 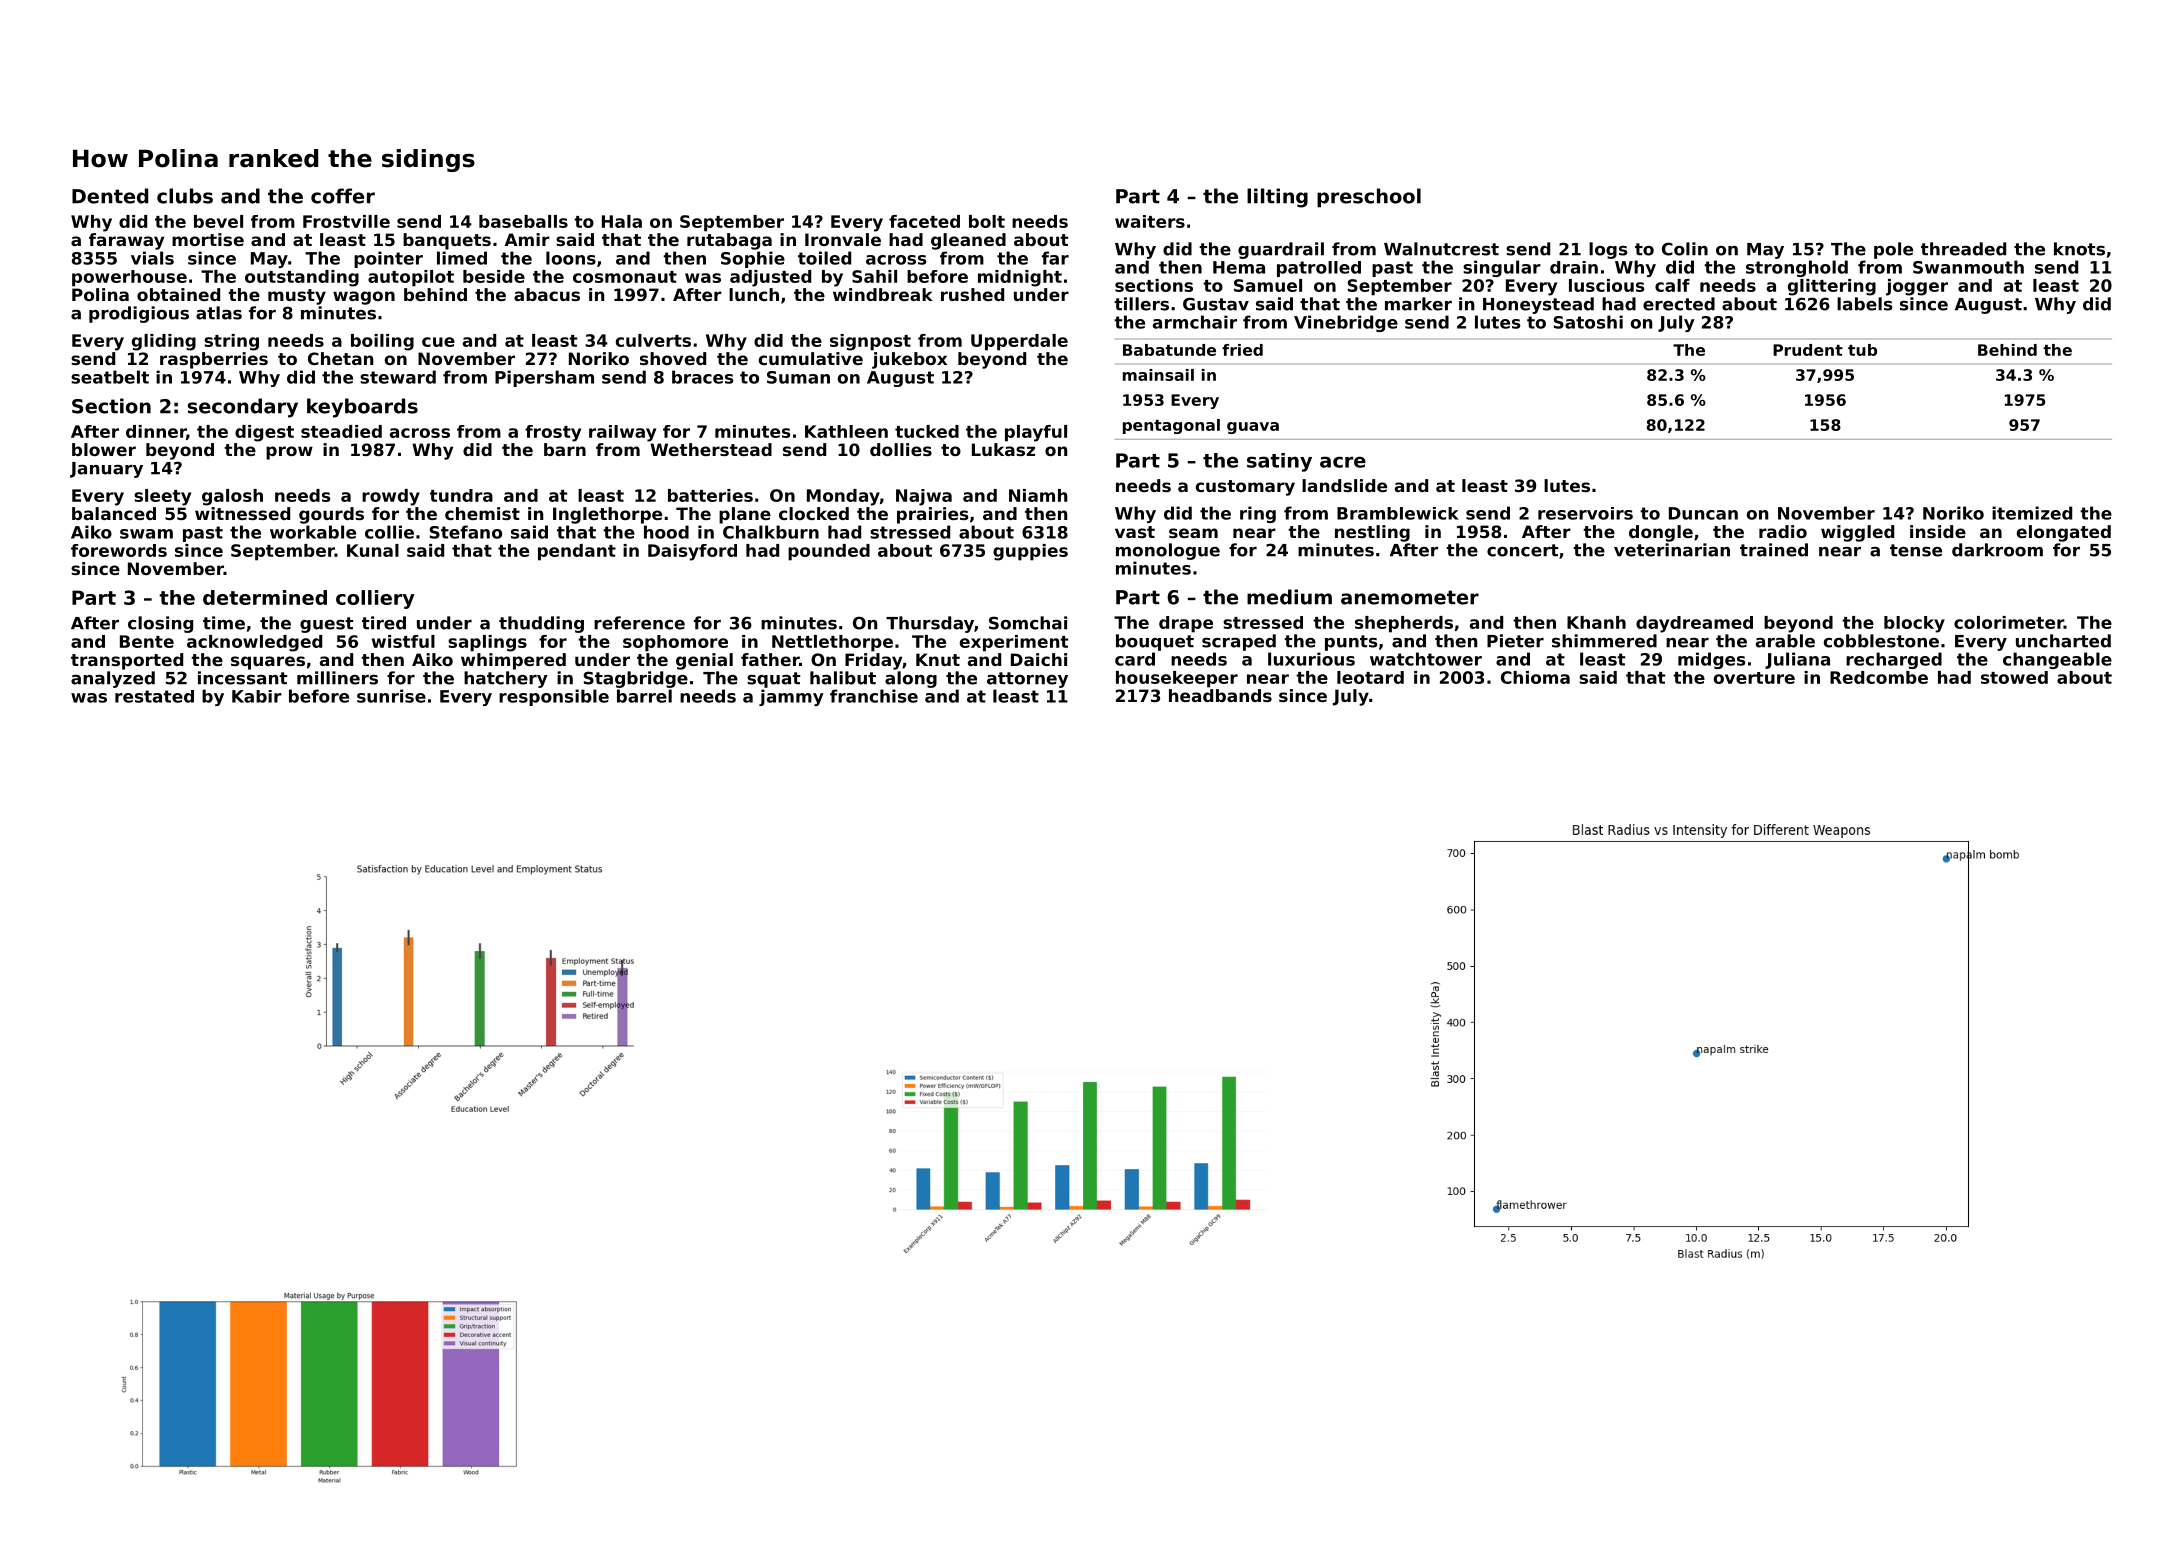 What do you see at coordinates (1372, 533) in the page?
I see `nestling` at bounding box center [1372, 533].
